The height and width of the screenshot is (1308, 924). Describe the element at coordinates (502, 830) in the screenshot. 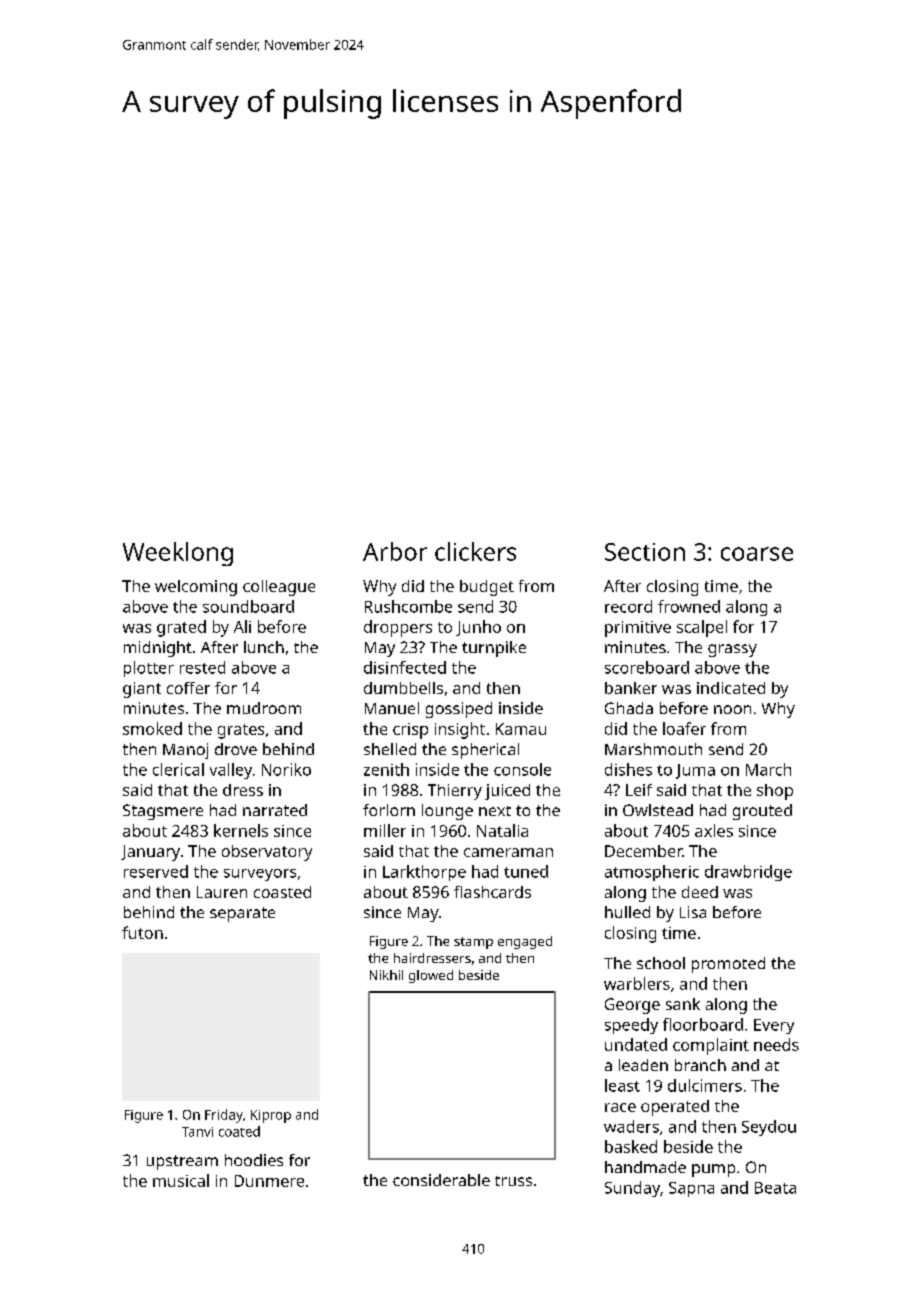

I see `Natalia` at that location.
